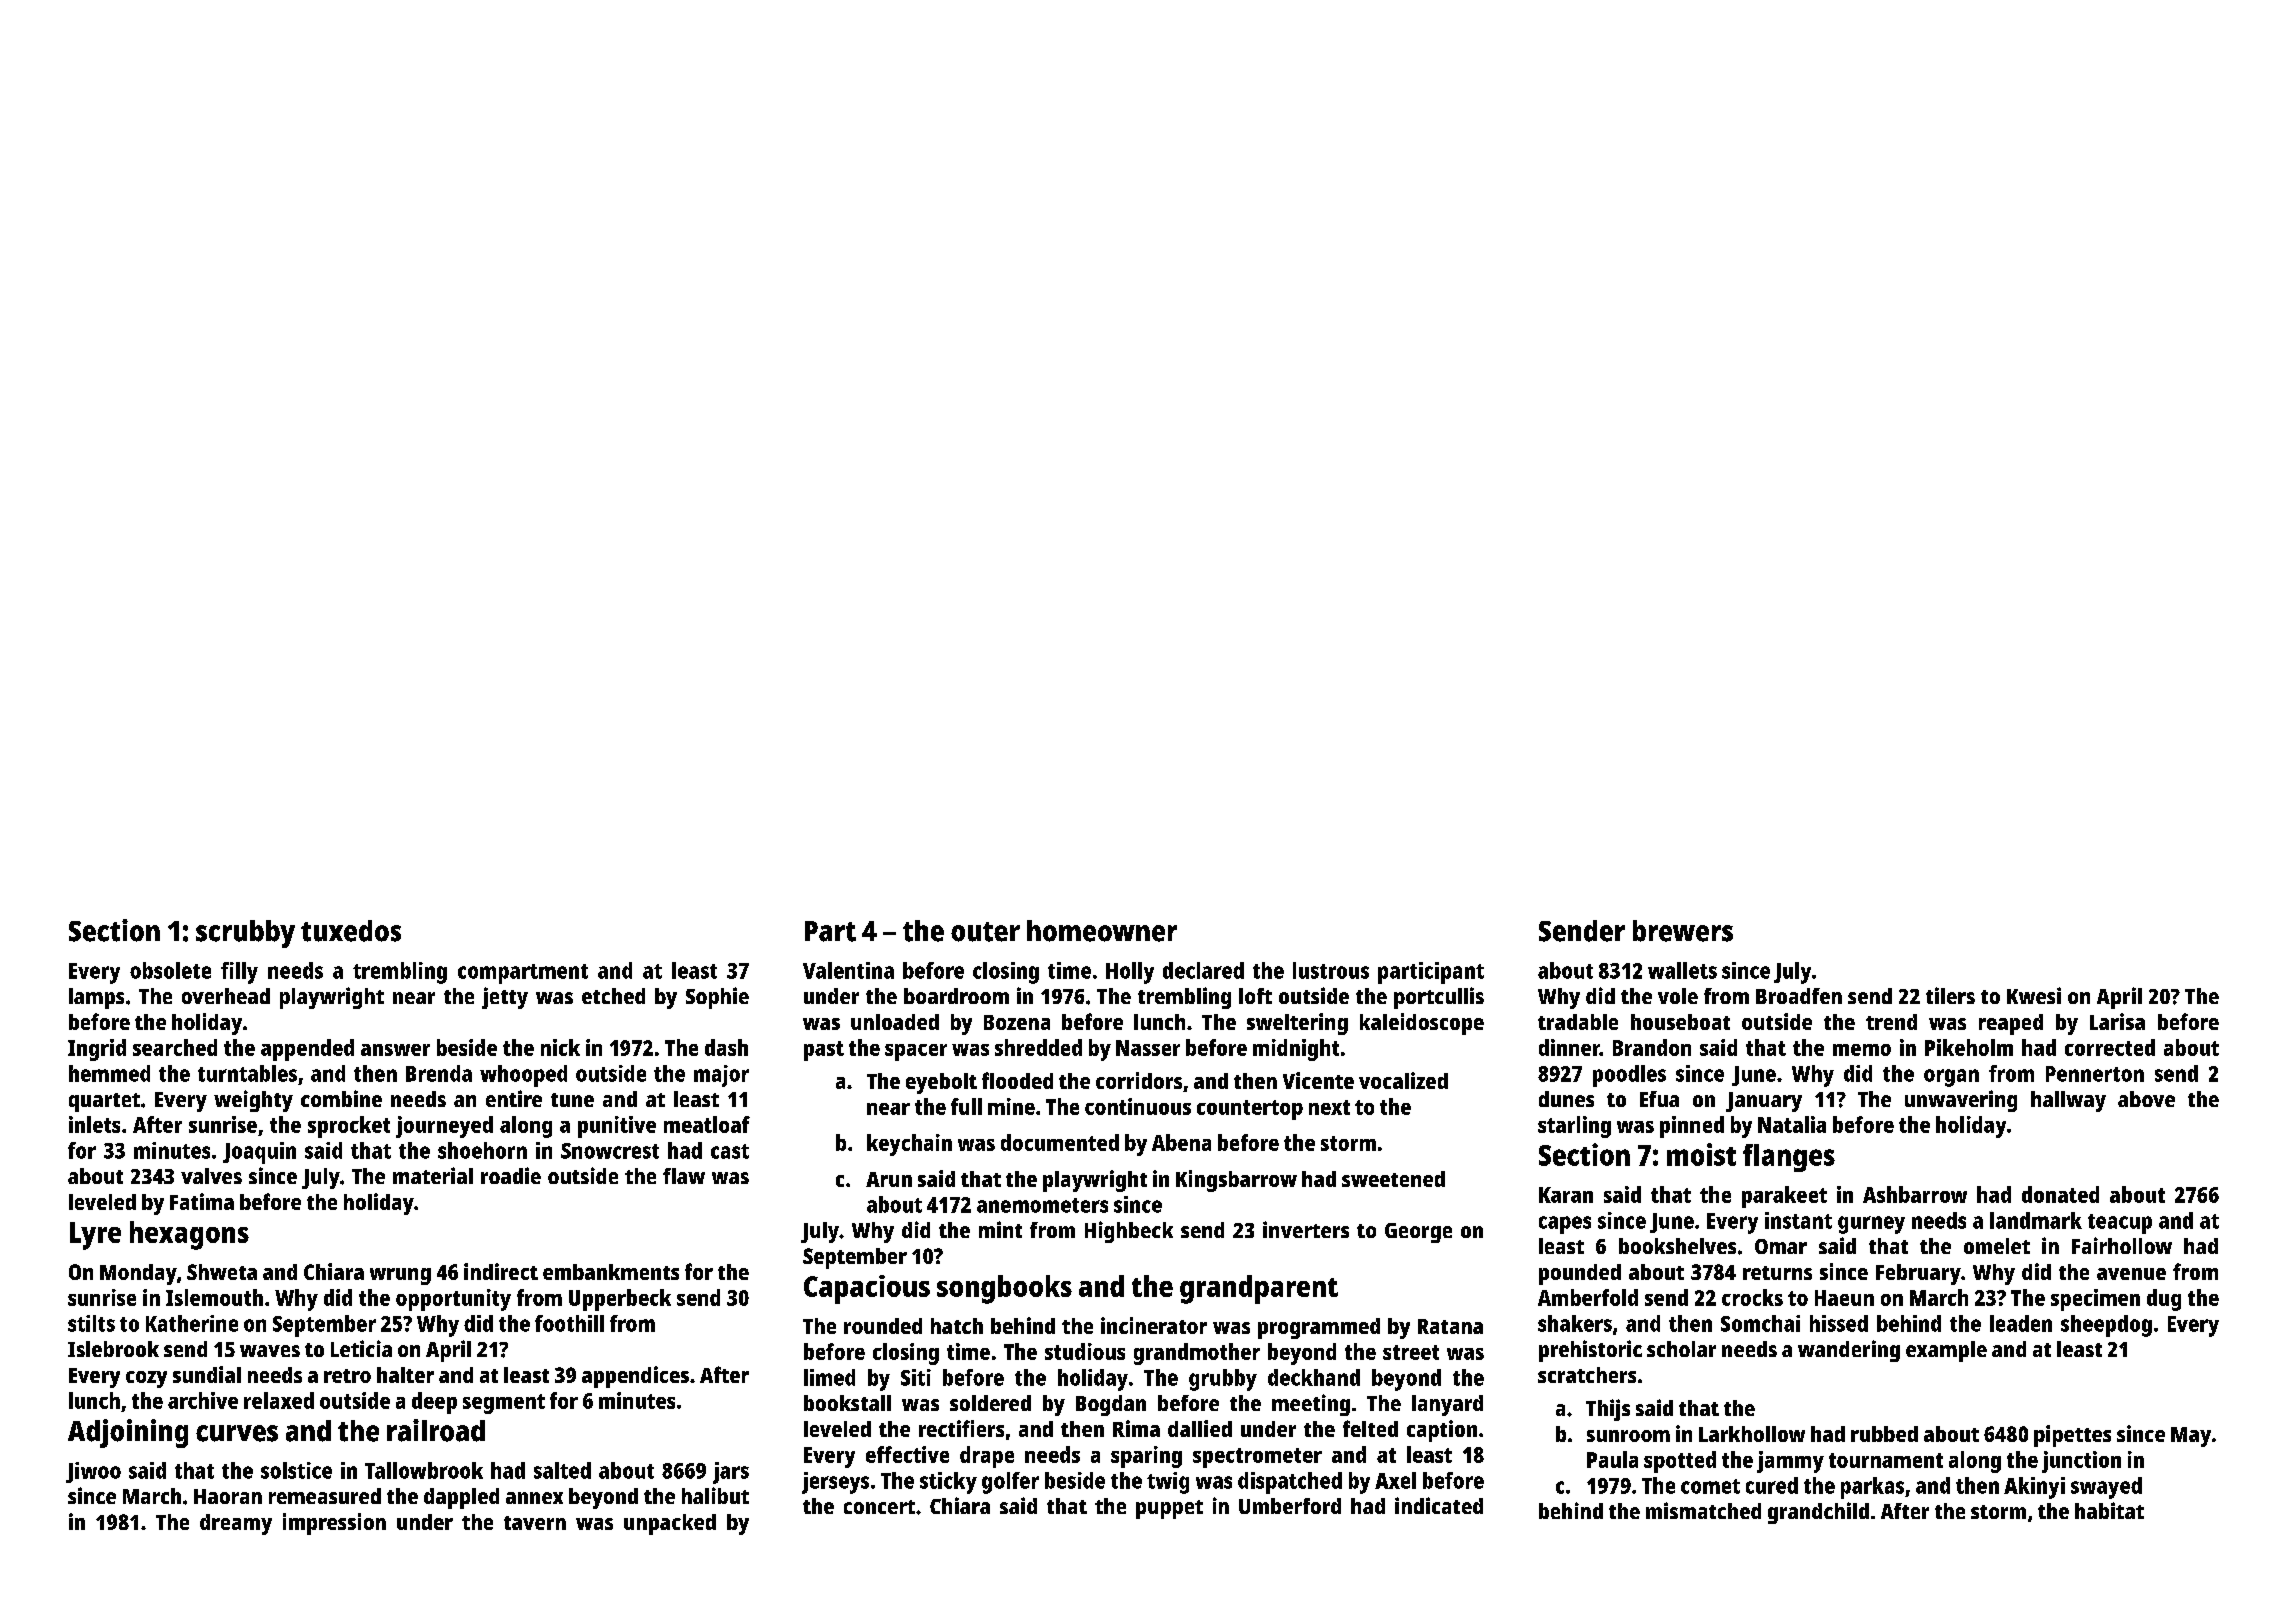 This document has height=1618, width=2287. What do you see at coordinates (351, 931) in the document?
I see `tuxedos` at bounding box center [351, 931].
